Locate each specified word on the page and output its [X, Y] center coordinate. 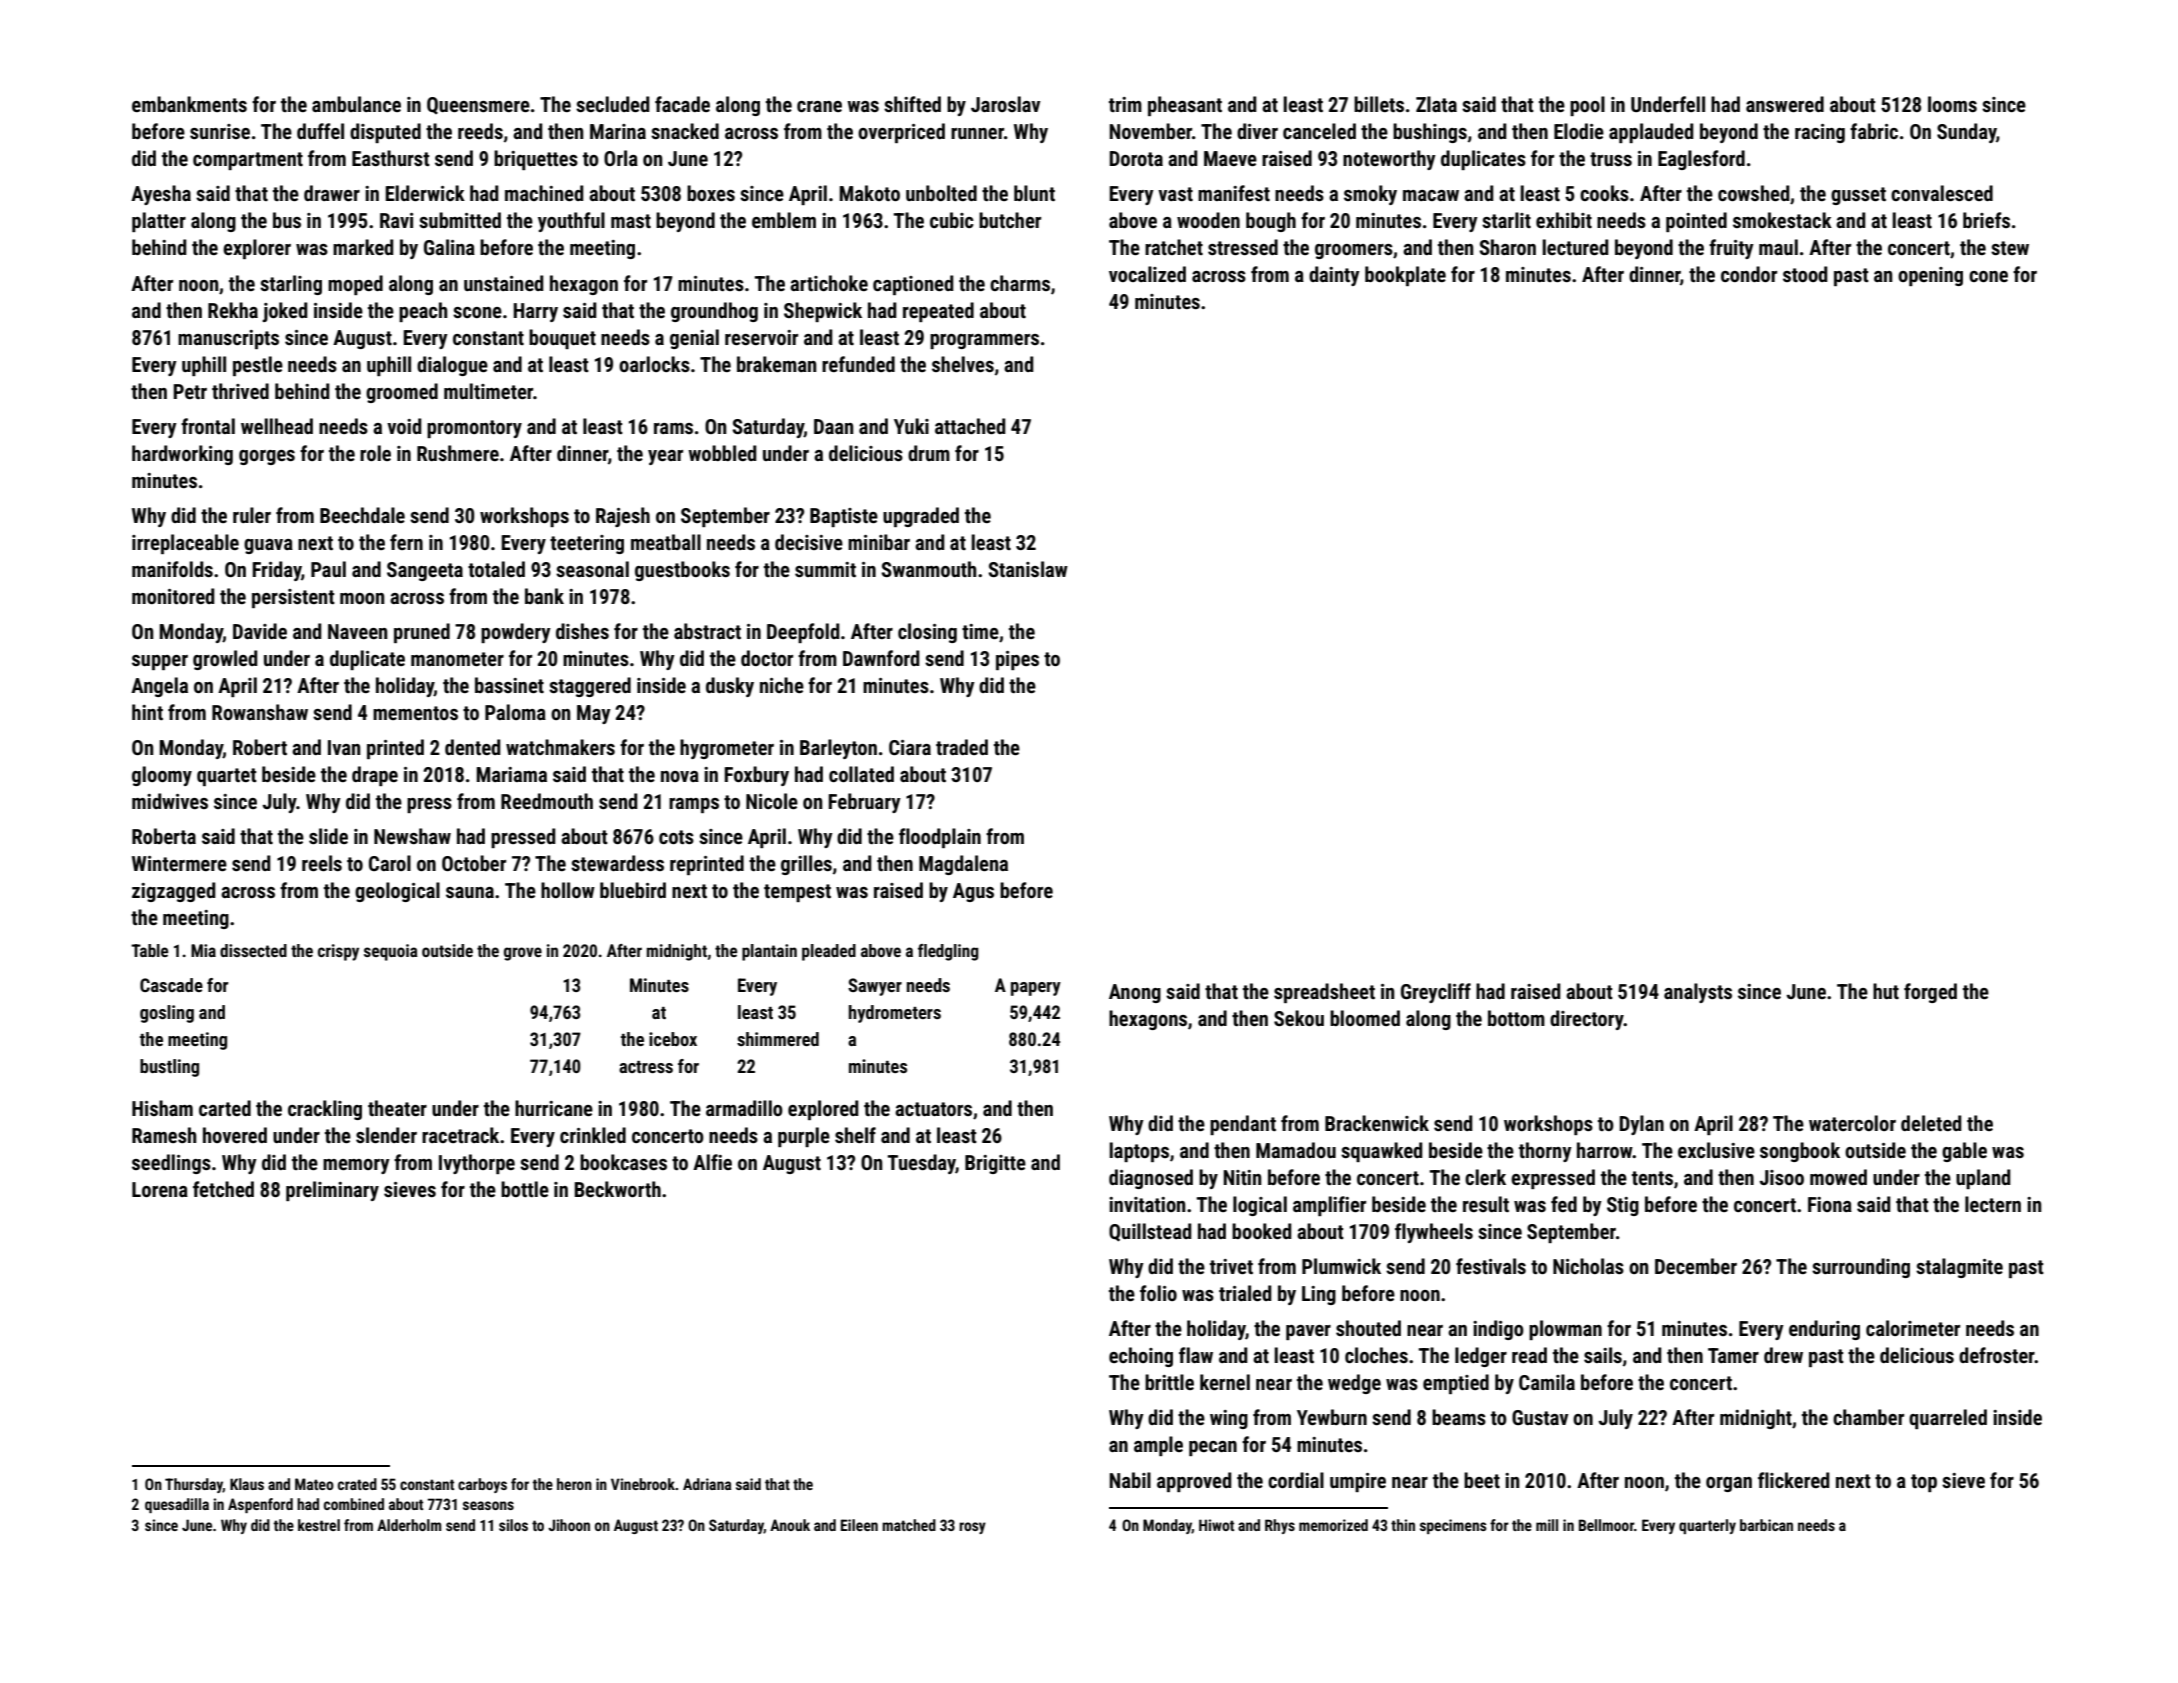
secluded [613, 104]
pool [1587, 106]
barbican [1766, 1525]
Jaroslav [1005, 104]
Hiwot [1216, 1525]
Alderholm [409, 1525]
